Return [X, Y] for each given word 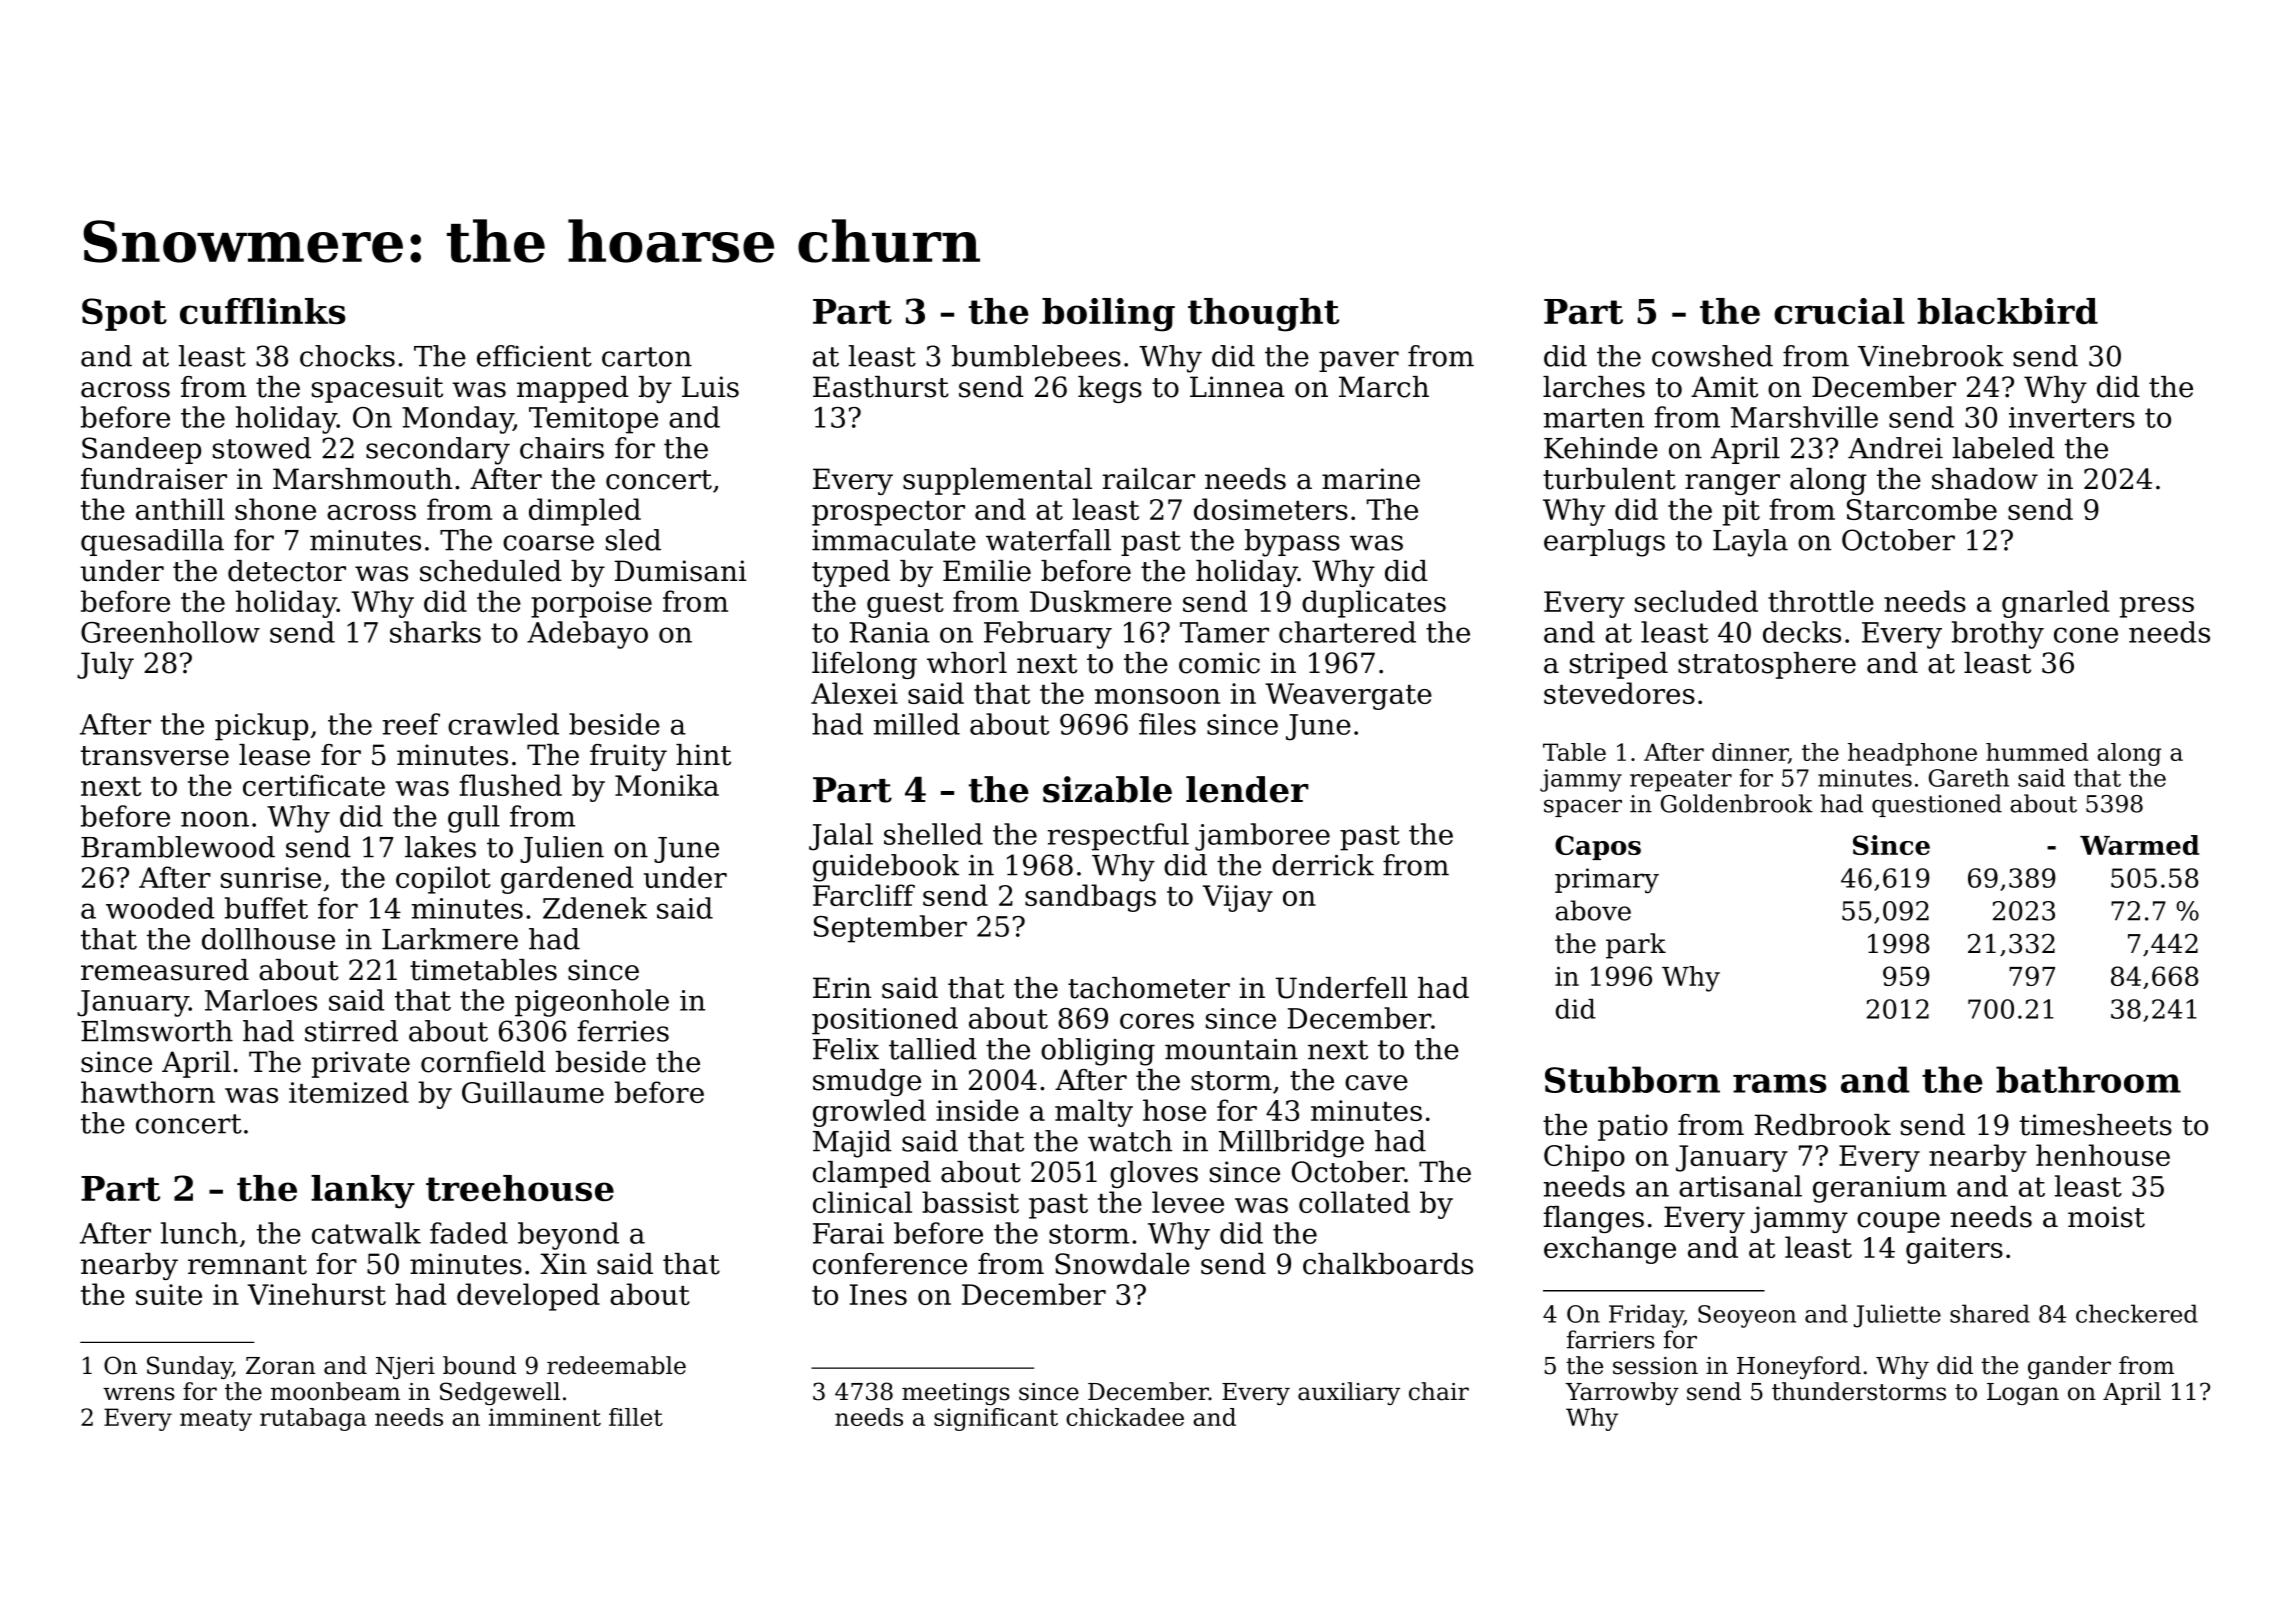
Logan [2023, 1394]
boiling [1108, 315]
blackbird [2008, 311]
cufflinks [263, 311]
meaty [216, 1420]
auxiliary [1349, 1393]
